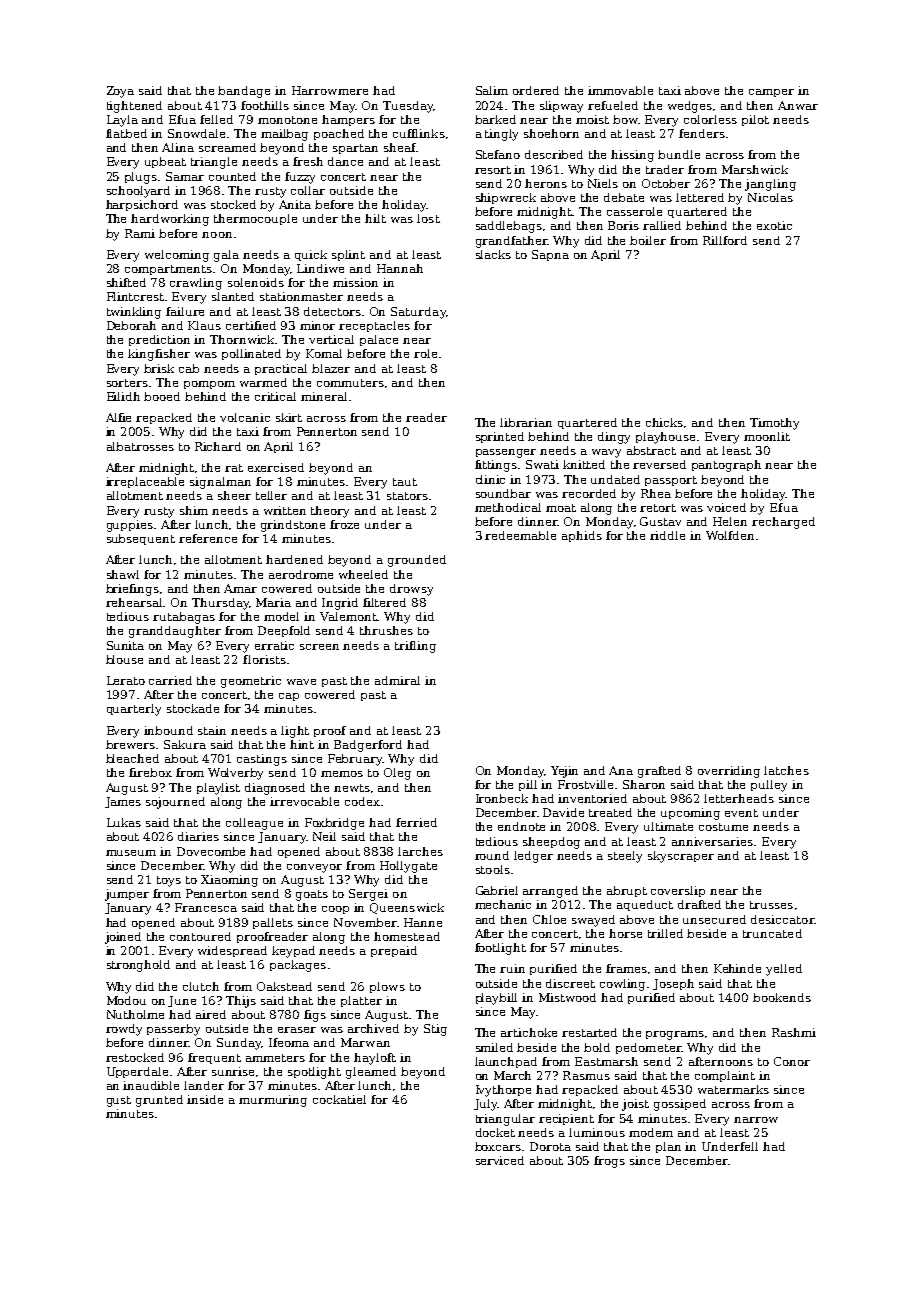 The height and width of the screenshot is (1308, 924). I want to click on launchpad, so click(506, 1062).
